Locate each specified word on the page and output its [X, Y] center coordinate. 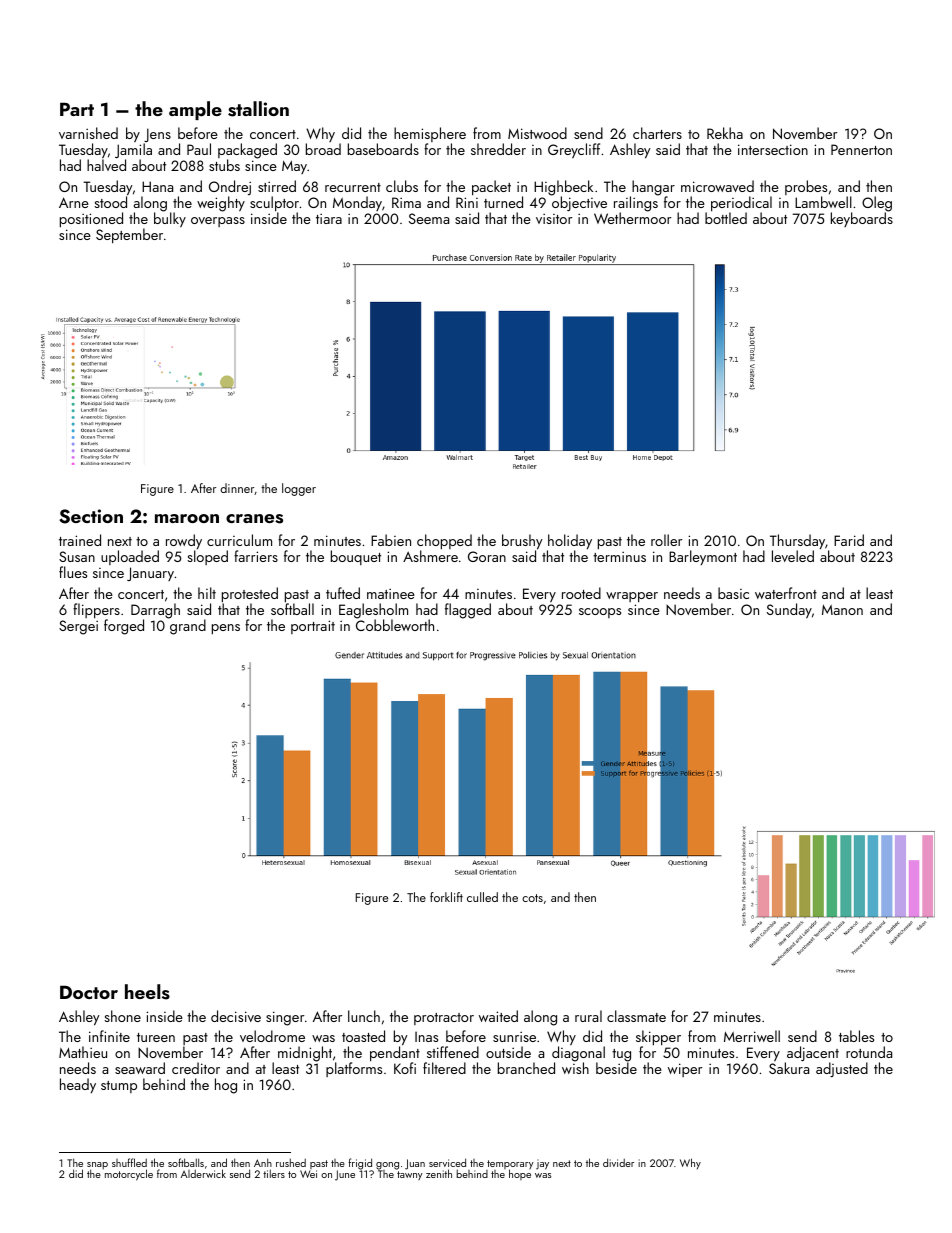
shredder [498, 149]
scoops [600, 613]
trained [80, 540]
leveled [793, 556]
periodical [741, 203]
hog [226, 1086]
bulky [170, 219]
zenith [439, 1173]
